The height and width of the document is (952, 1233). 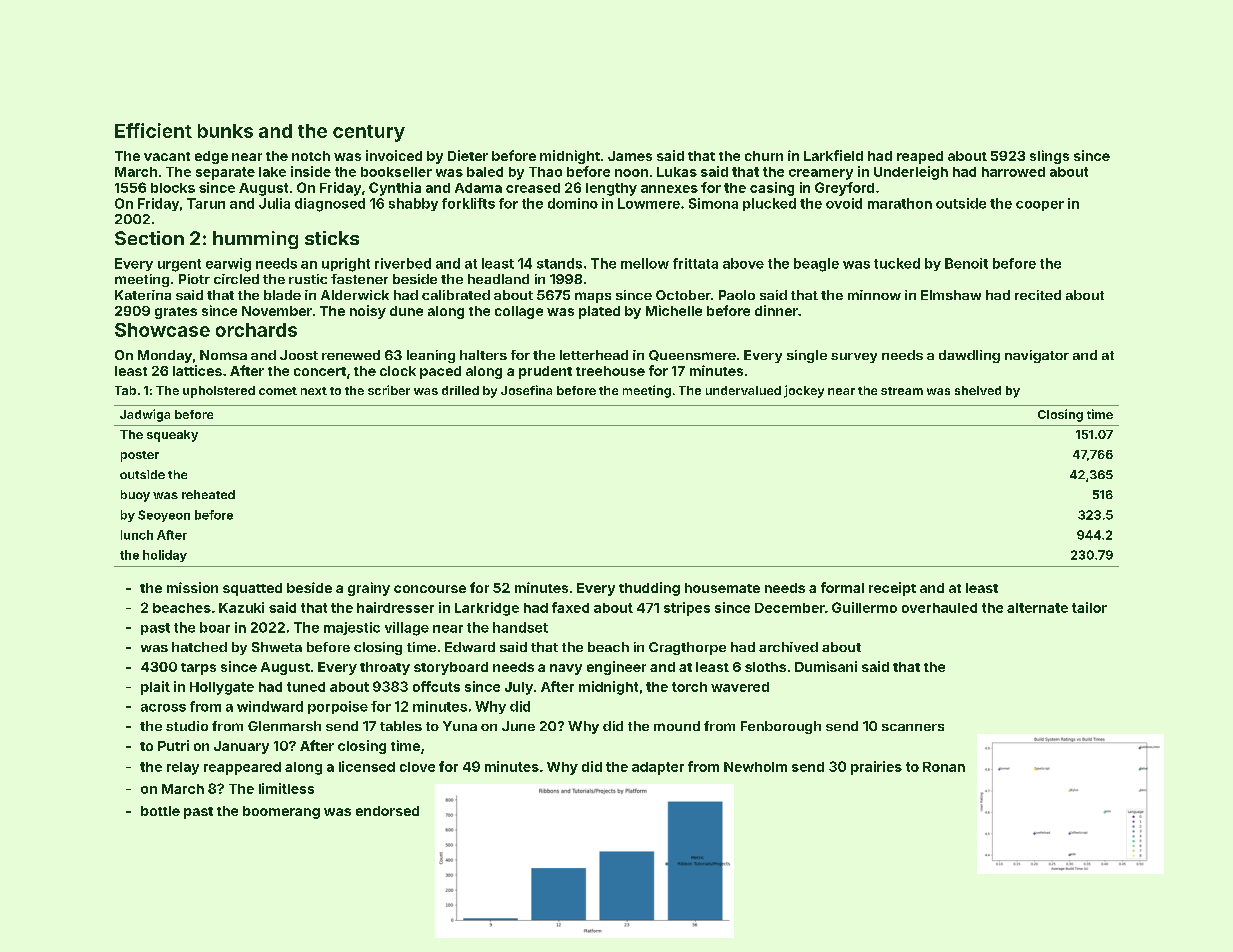 I want to click on James, so click(x=630, y=156).
